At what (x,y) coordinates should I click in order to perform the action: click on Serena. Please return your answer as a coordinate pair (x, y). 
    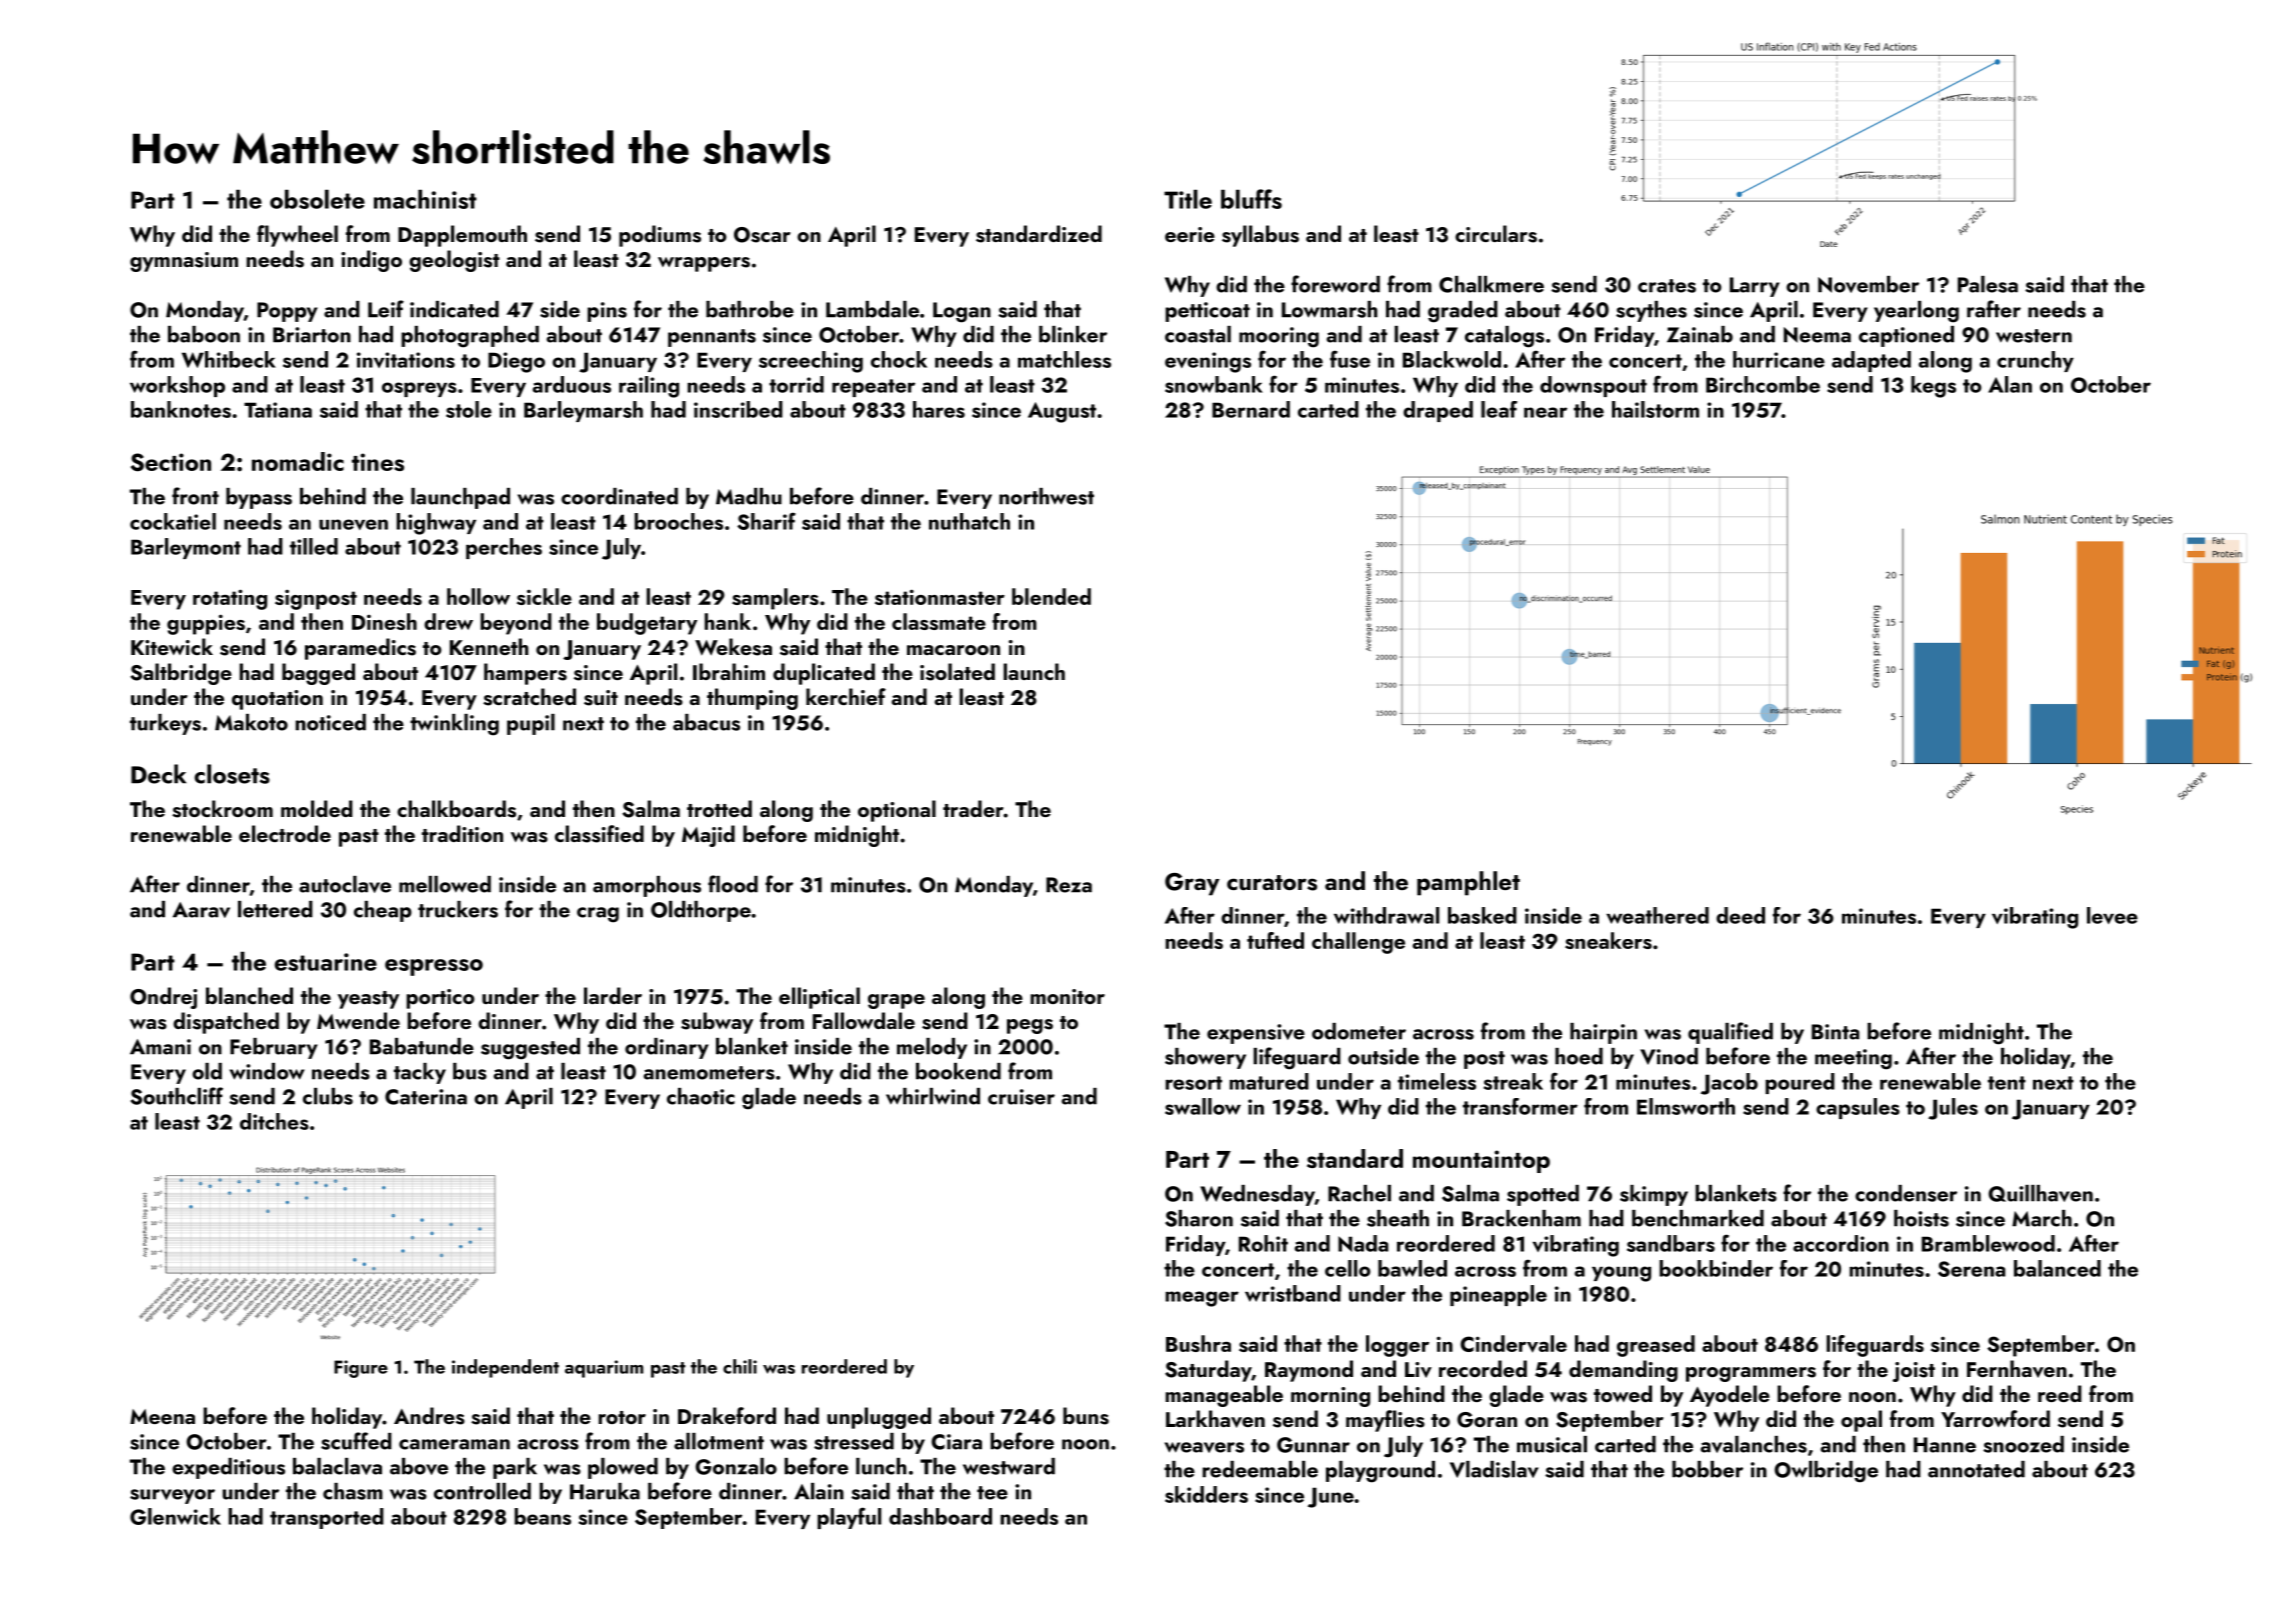
    Looking at the image, I should click on (1971, 1269).
